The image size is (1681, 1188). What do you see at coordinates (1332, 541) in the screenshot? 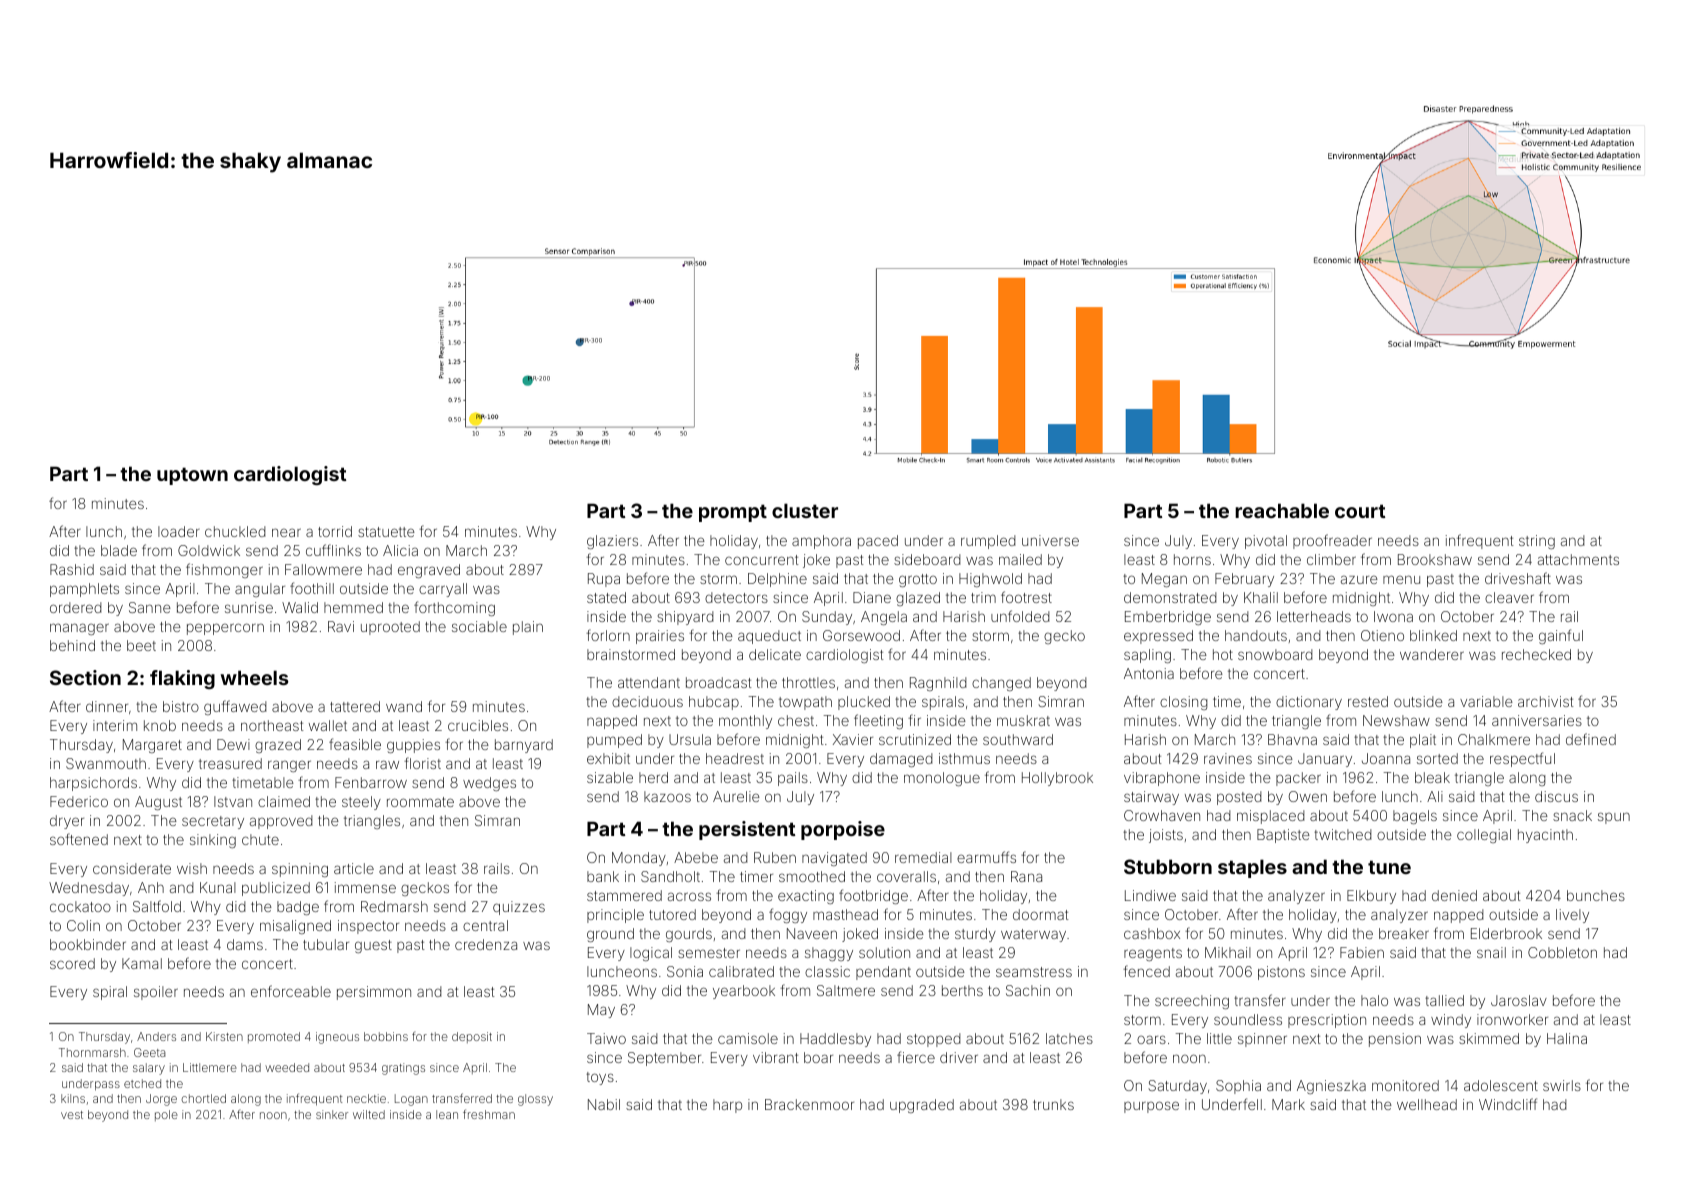
I see `proofreader` at bounding box center [1332, 541].
